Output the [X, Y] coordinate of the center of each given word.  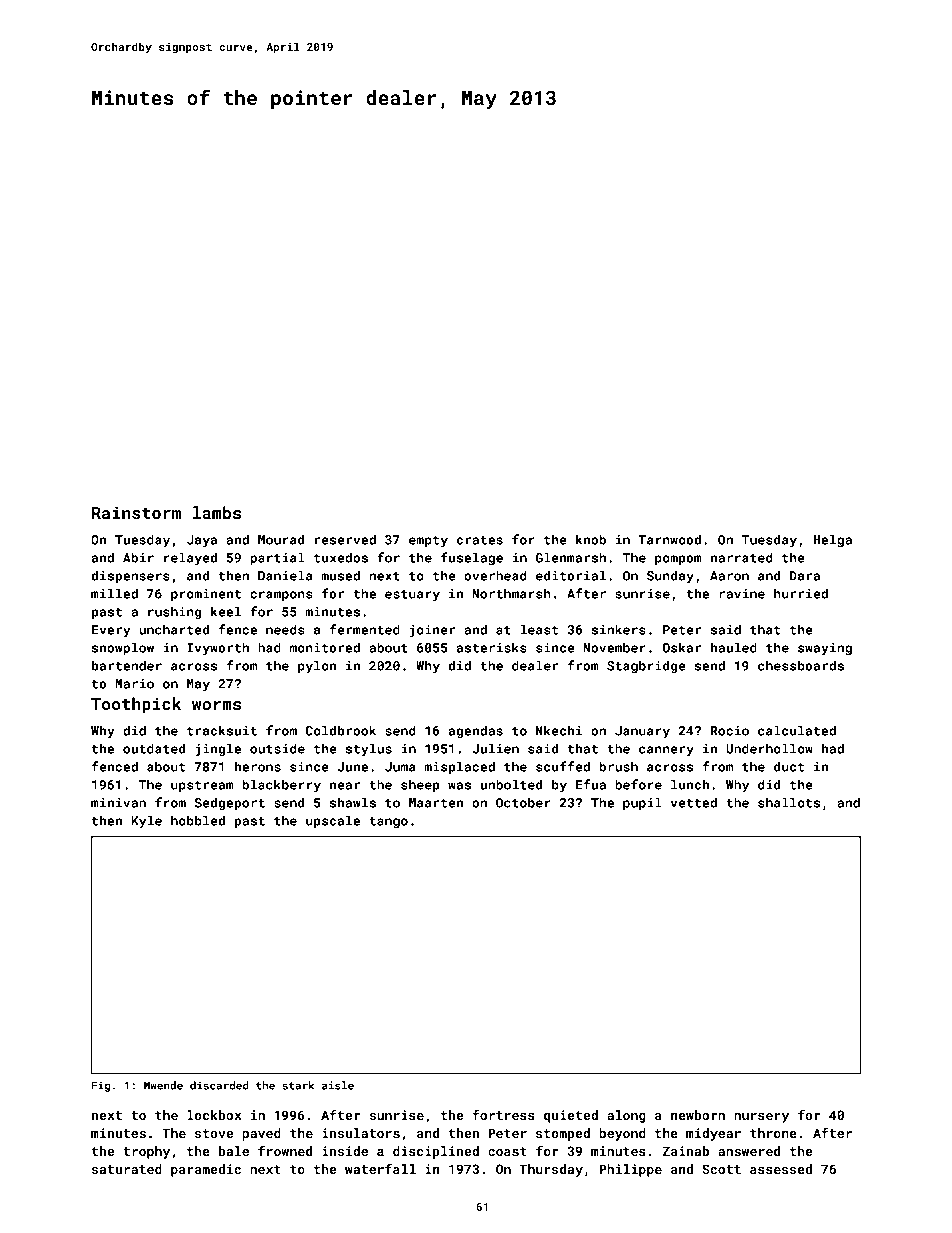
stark [298, 1085]
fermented [365, 629]
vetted [694, 802]
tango [388, 822]
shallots [789, 802]
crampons [281, 596]
